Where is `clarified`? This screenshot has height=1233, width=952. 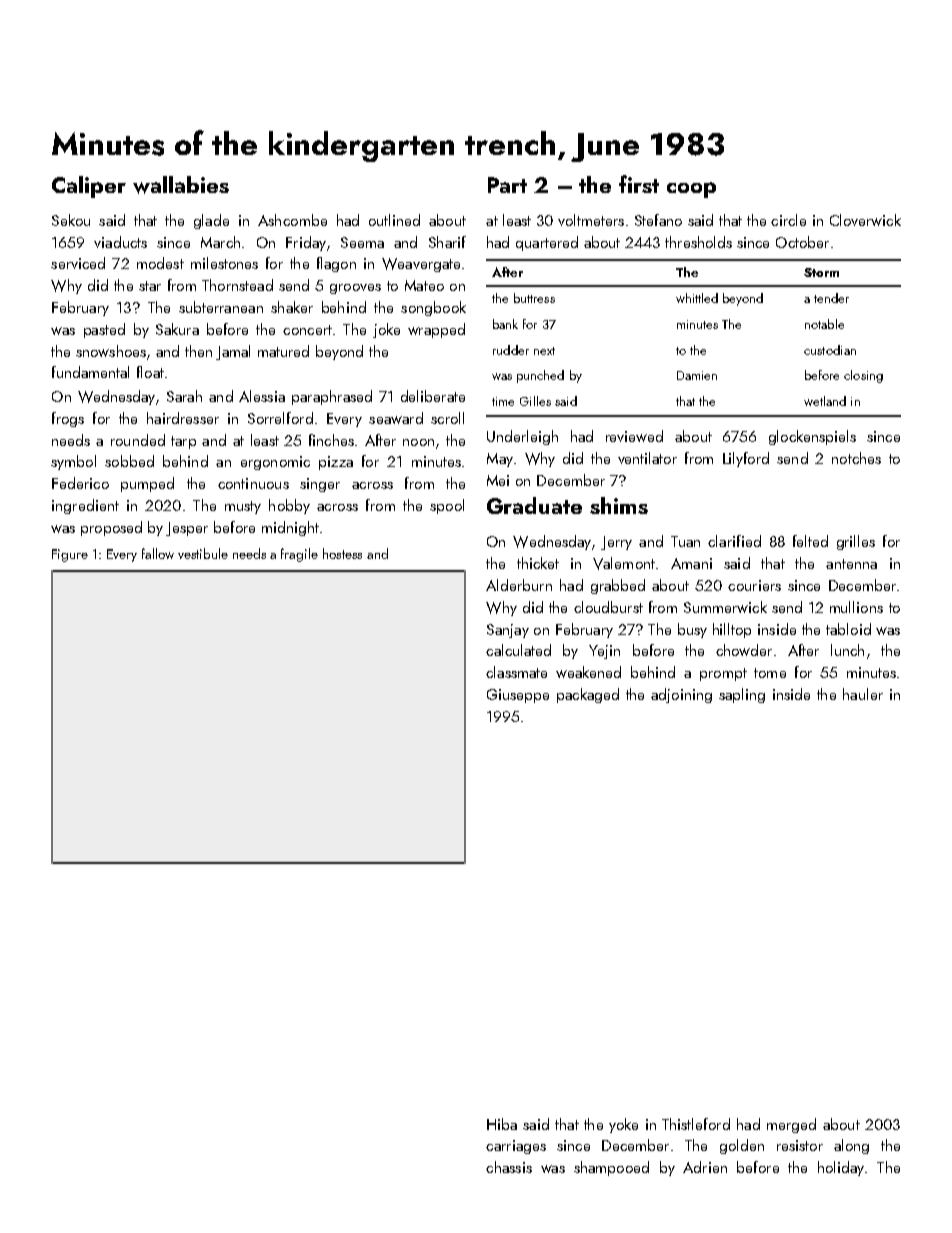 clarified is located at coordinates (734, 541).
